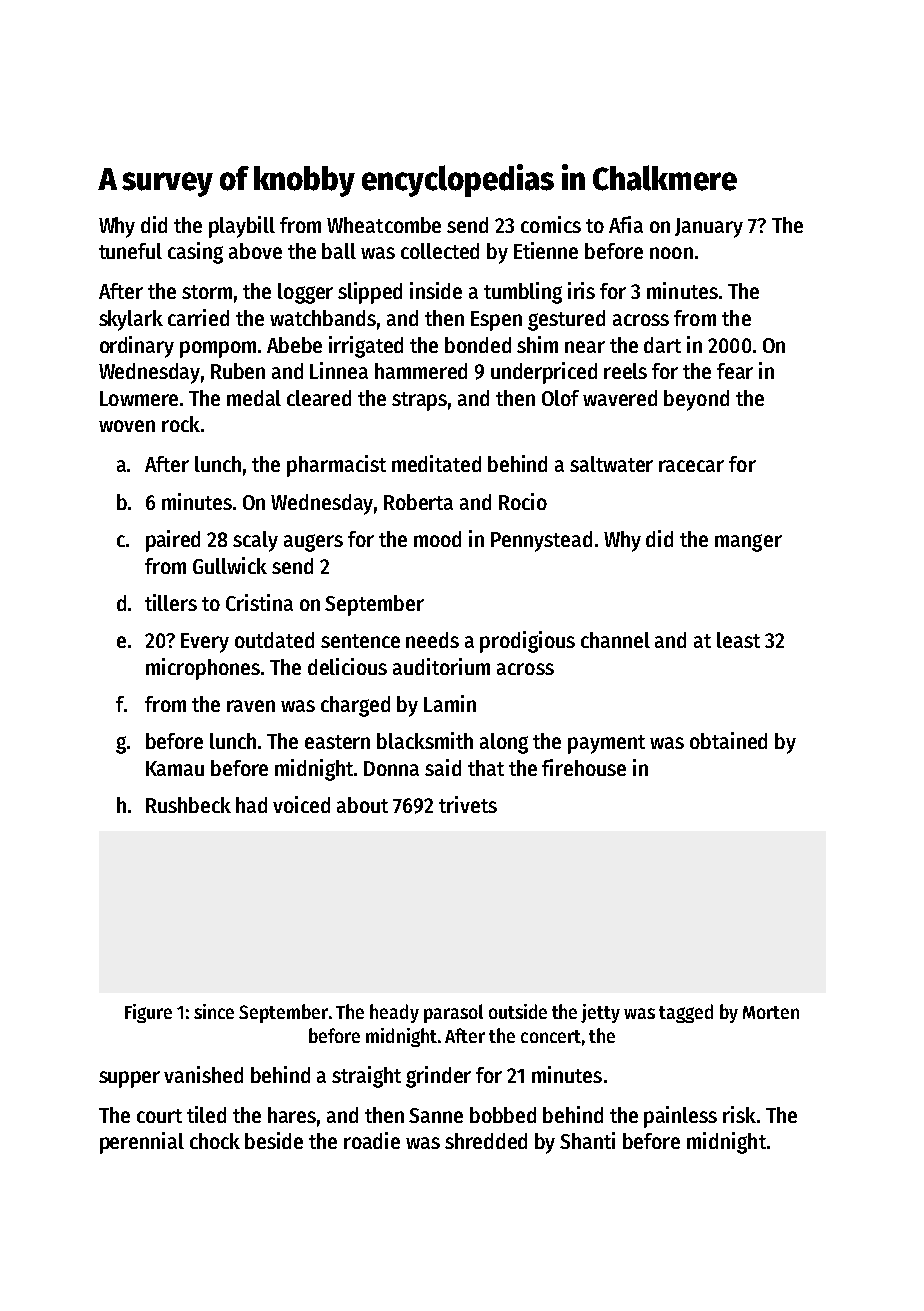 The height and width of the screenshot is (1311, 924). I want to click on beyond, so click(696, 400).
